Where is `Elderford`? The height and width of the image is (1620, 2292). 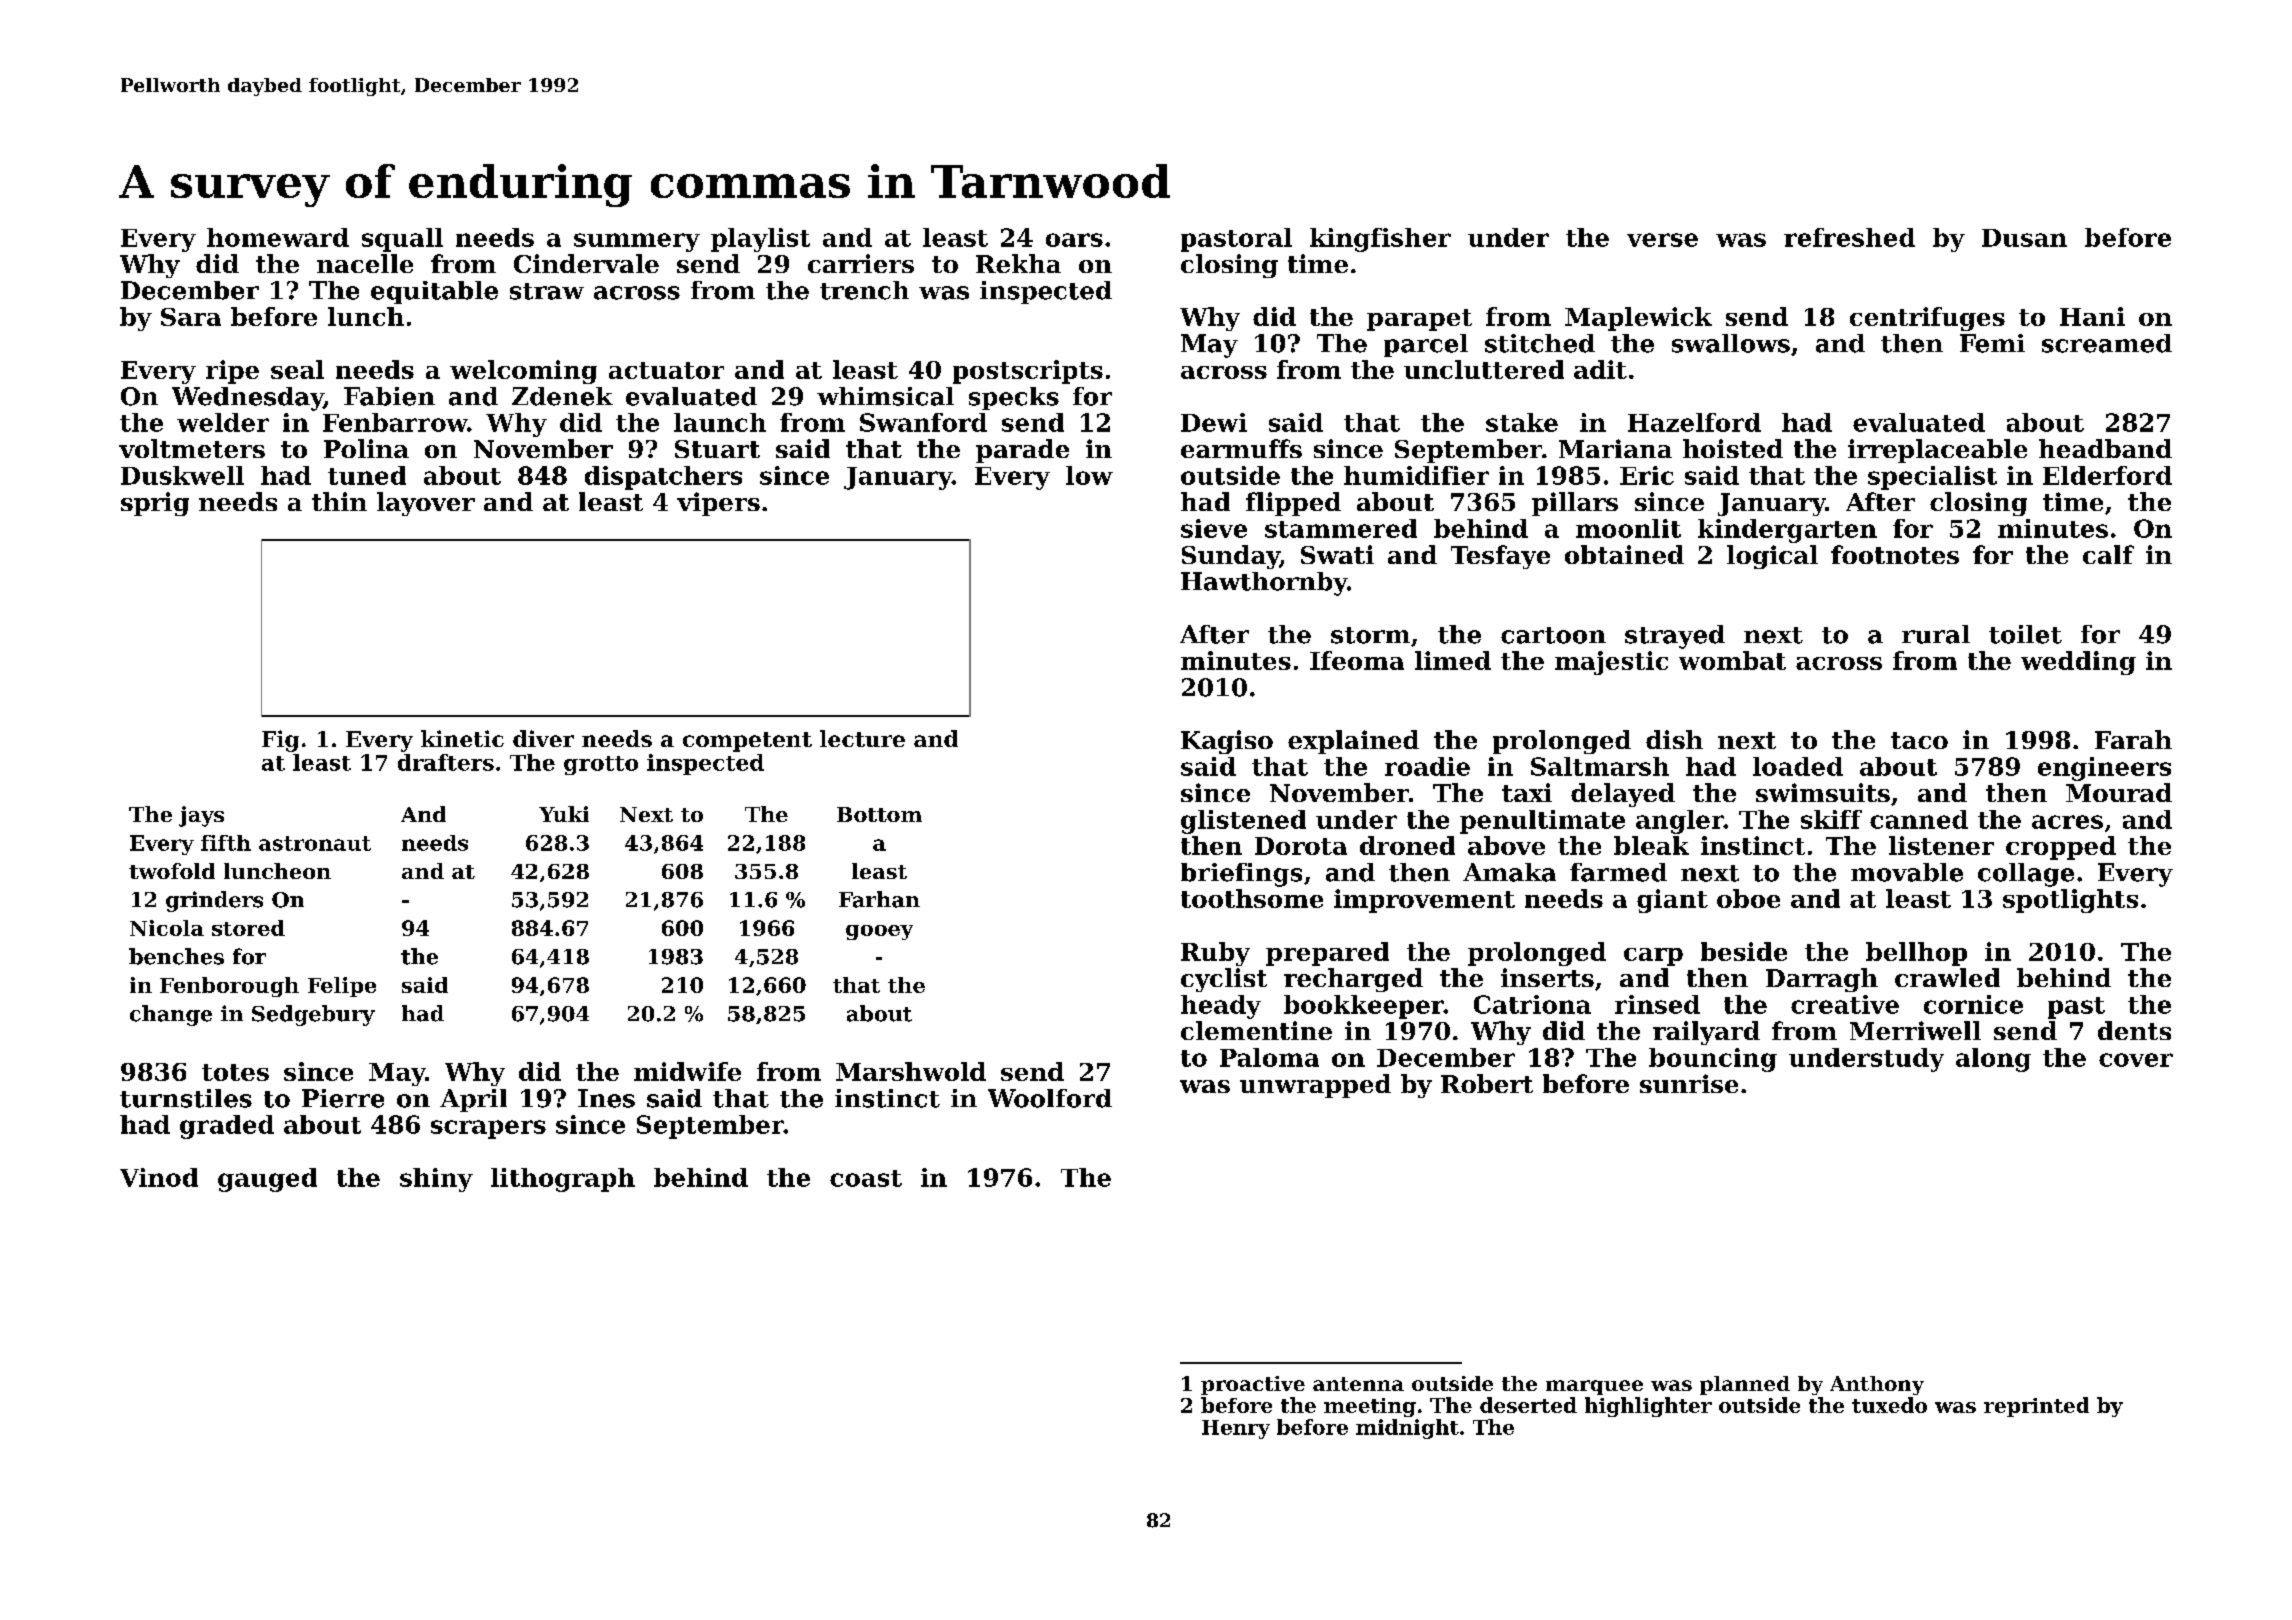
Elderford is located at coordinates (2107, 475).
